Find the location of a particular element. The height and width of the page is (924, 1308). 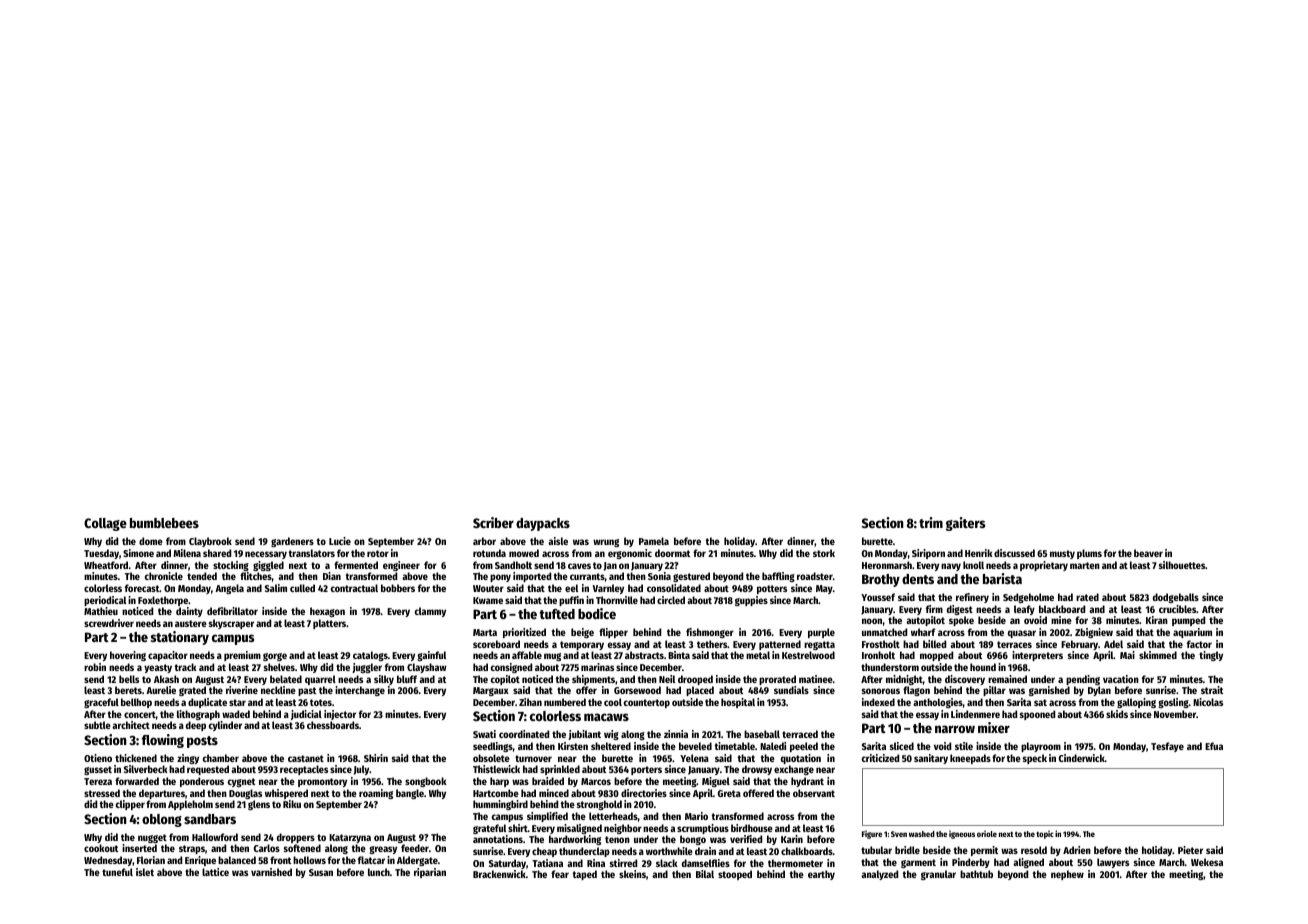

gaiters is located at coordinates (965, 524).
